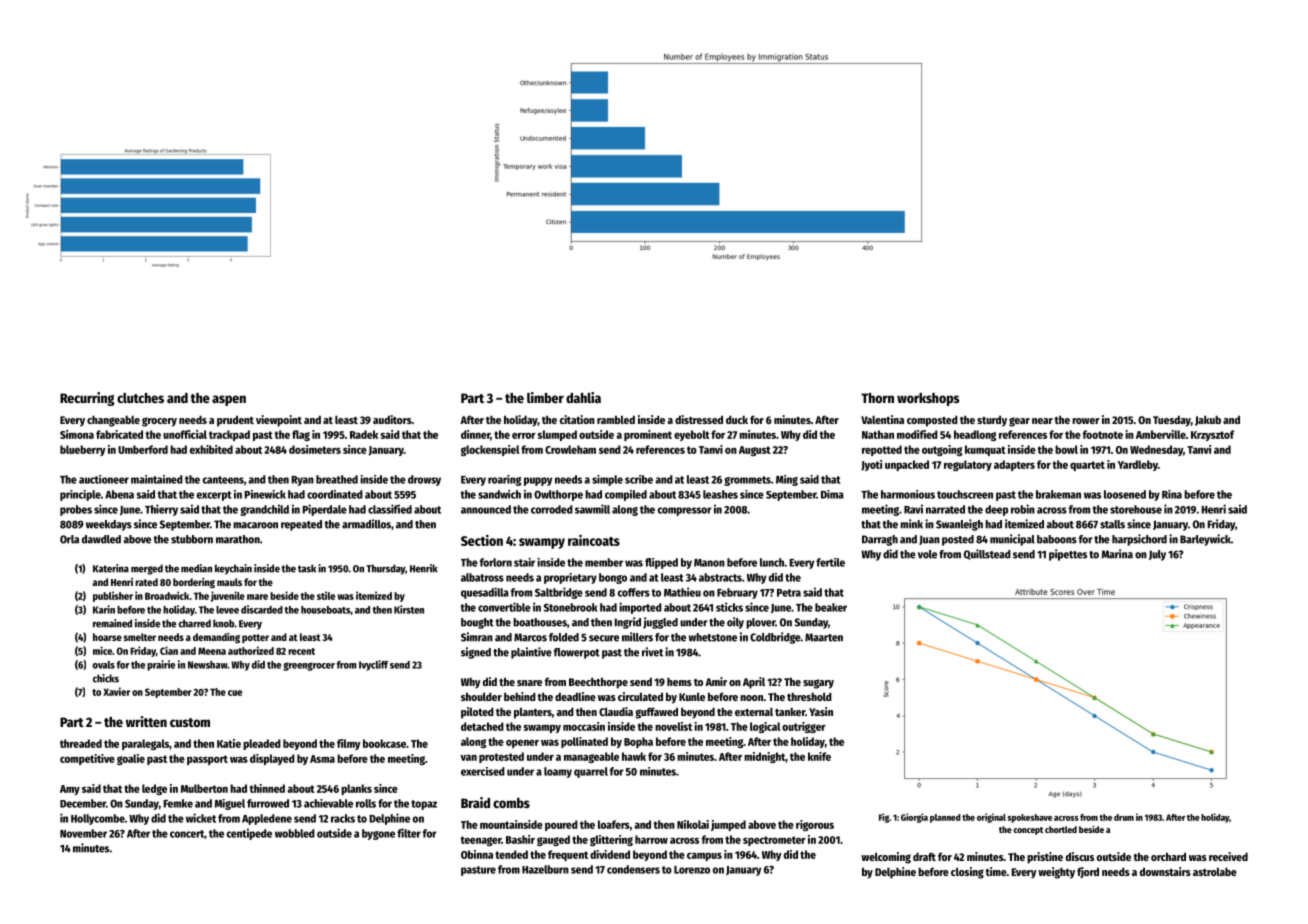  What do you see at coordinates (159, 422) in the screenshot?
I see `grocery` at bounding box center [159, 422].
